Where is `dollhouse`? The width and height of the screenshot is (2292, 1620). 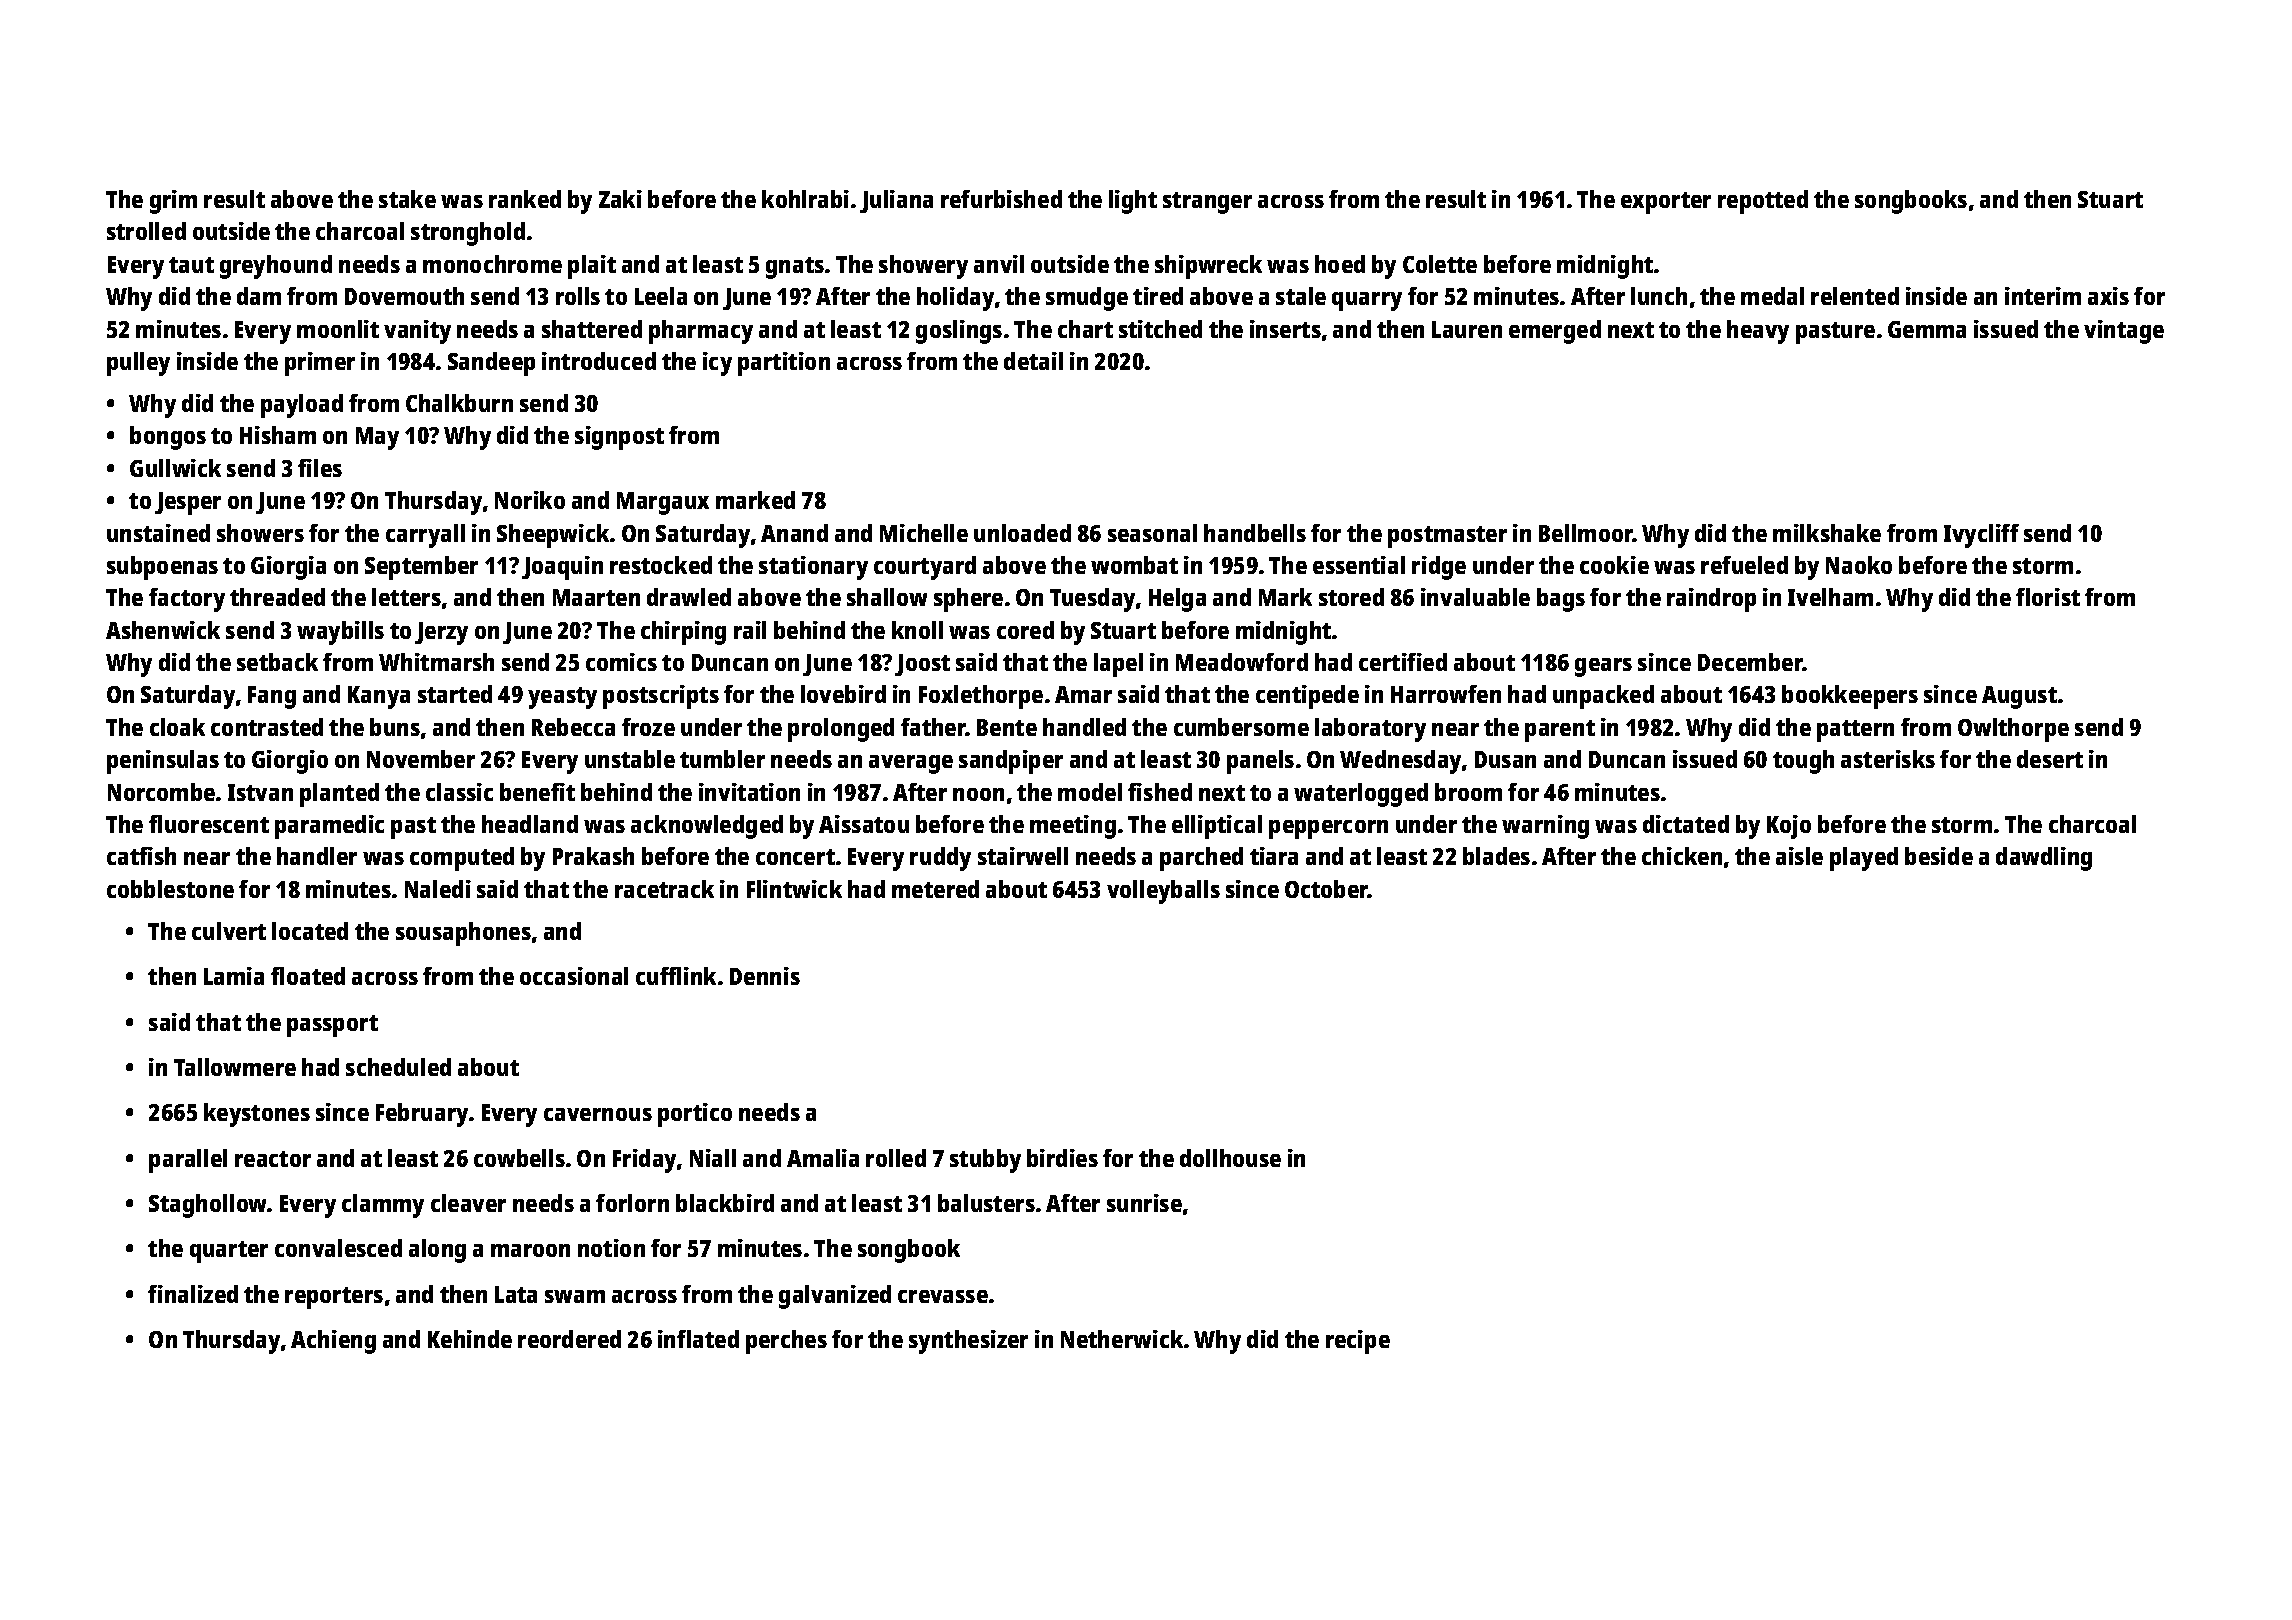
dollhouse is located at coordinates (1230, 1158).
